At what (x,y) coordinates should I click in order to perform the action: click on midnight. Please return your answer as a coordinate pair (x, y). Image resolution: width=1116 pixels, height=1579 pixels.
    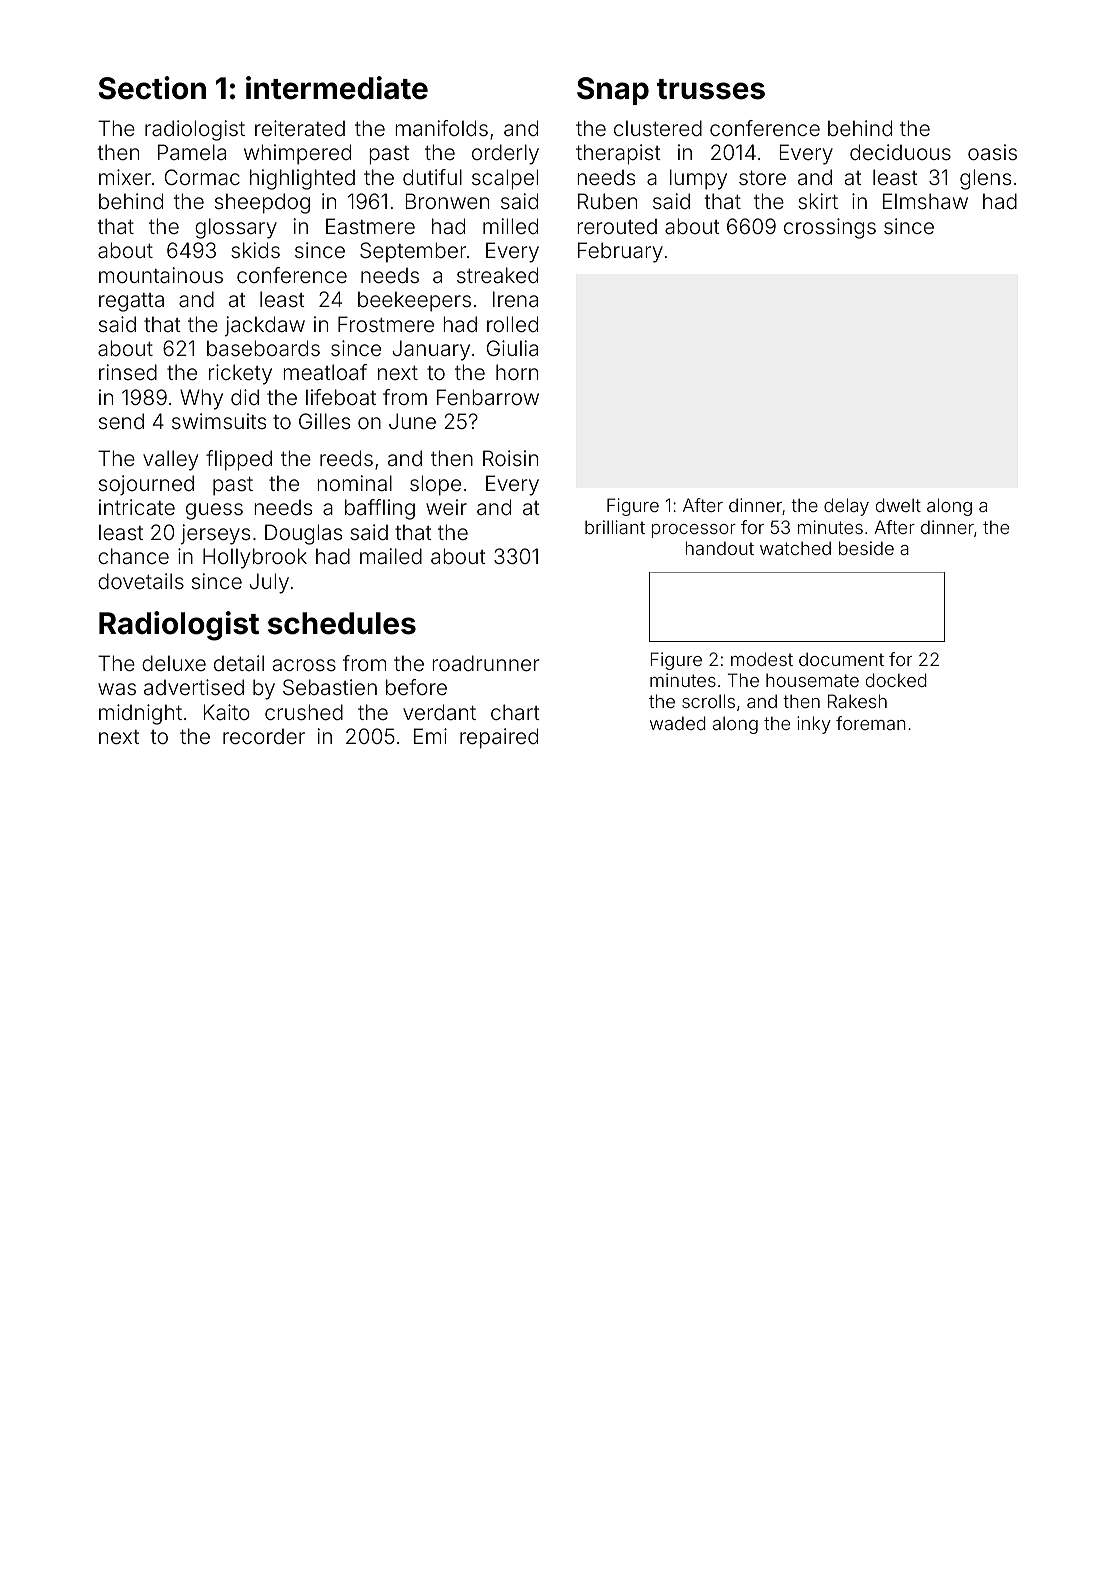
    Looking at the image, I should click on (140, 714).
